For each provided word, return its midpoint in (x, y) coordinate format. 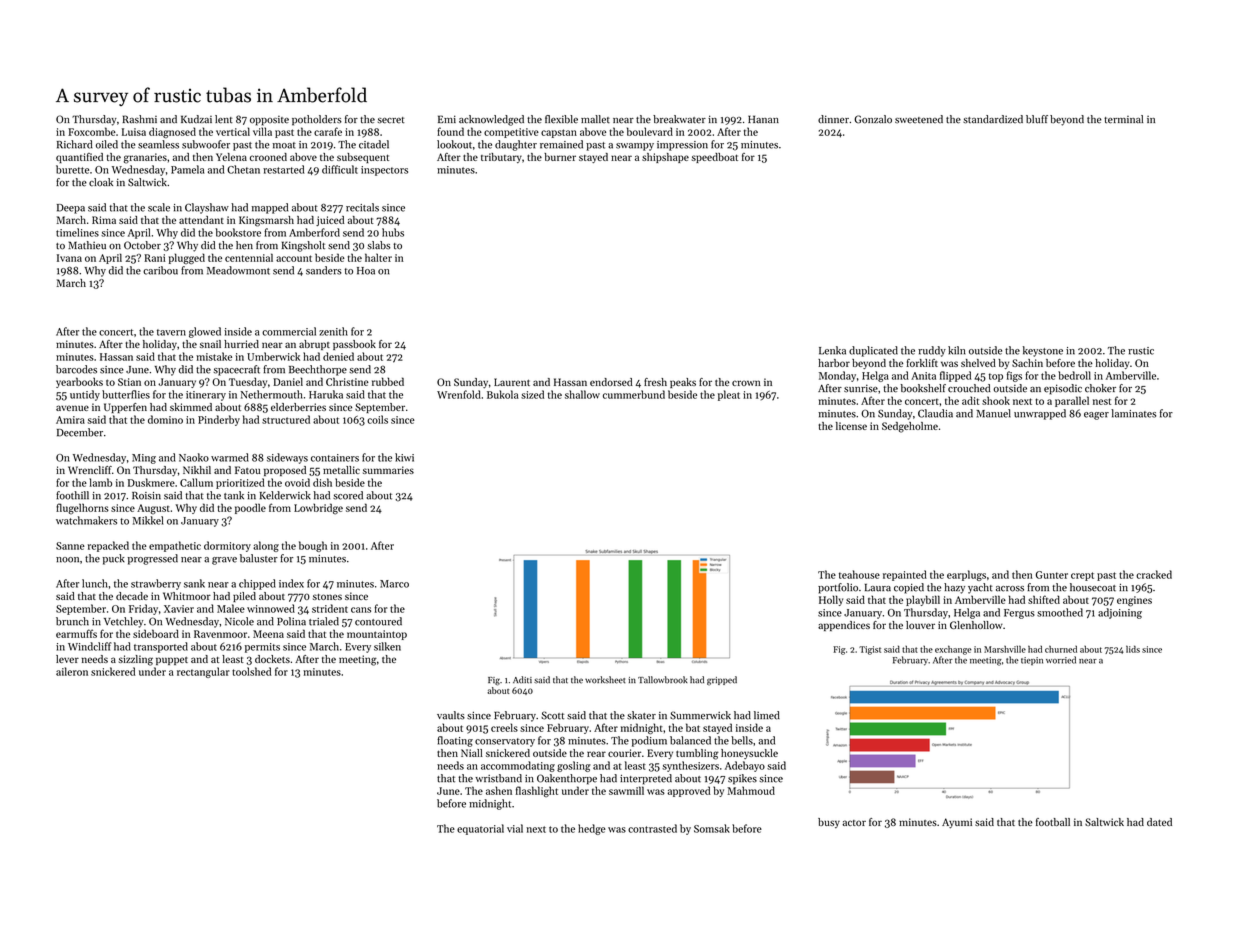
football (1053, 822)
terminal (1123, 119)
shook (996, 400)
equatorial (480, 829)
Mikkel (148, 520)
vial (515, 828)
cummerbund (634, 394)
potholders (317, 120)
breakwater (679, 119)
